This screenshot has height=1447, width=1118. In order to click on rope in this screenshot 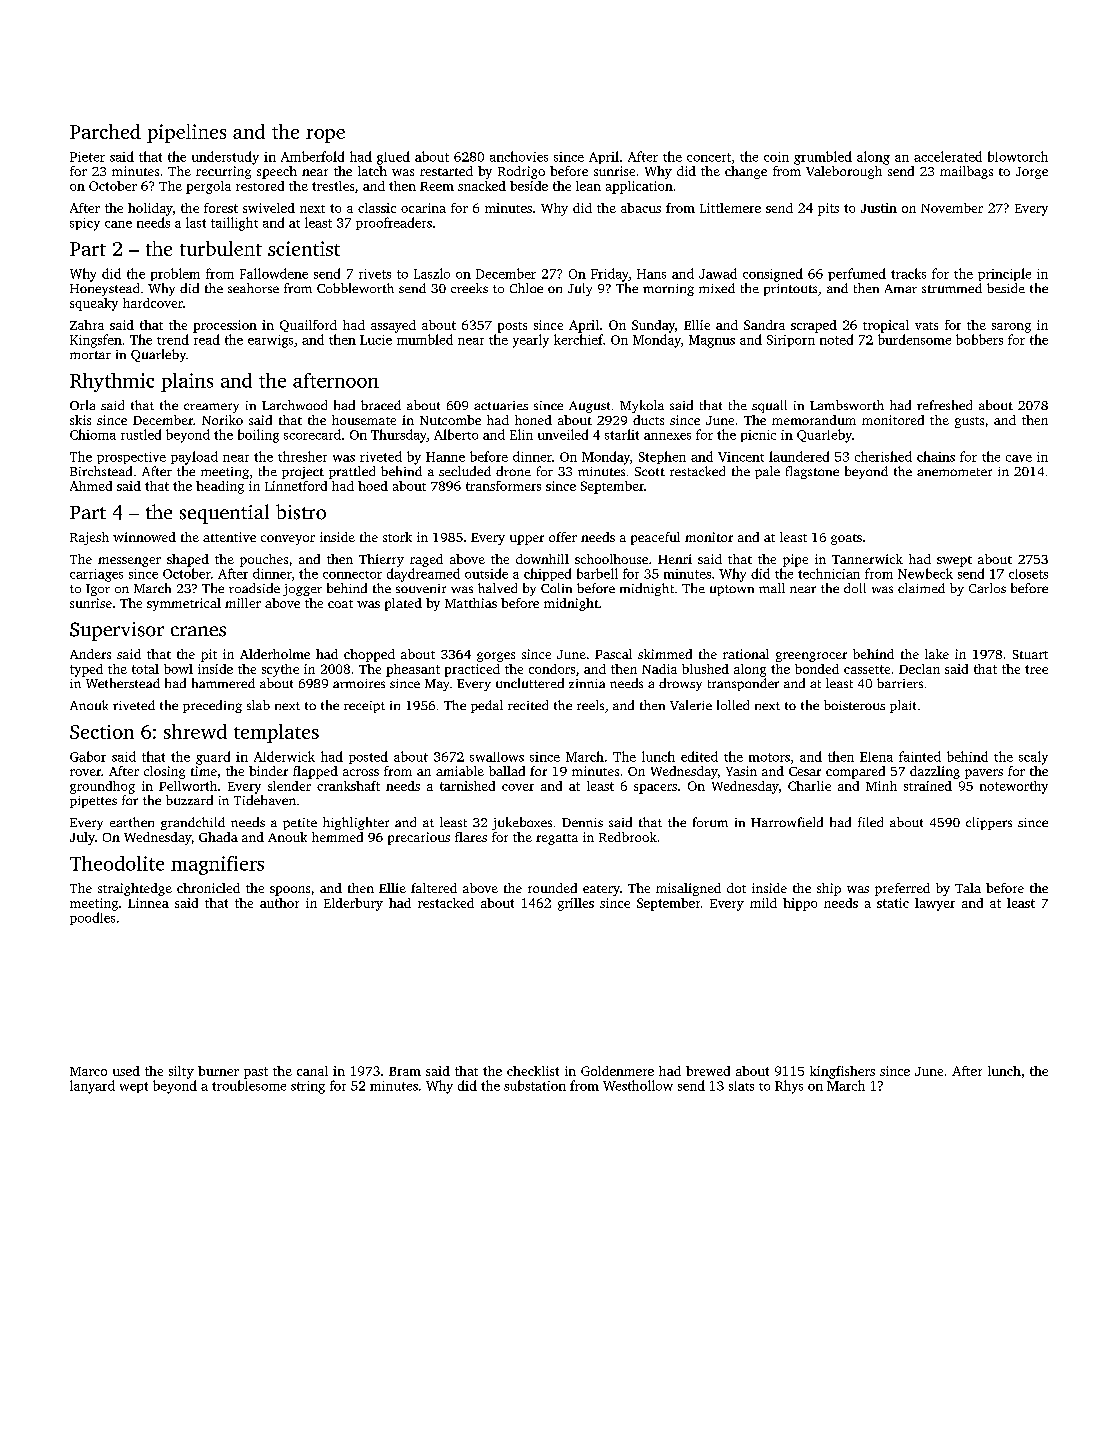, I will do `click(325, 136)`.
